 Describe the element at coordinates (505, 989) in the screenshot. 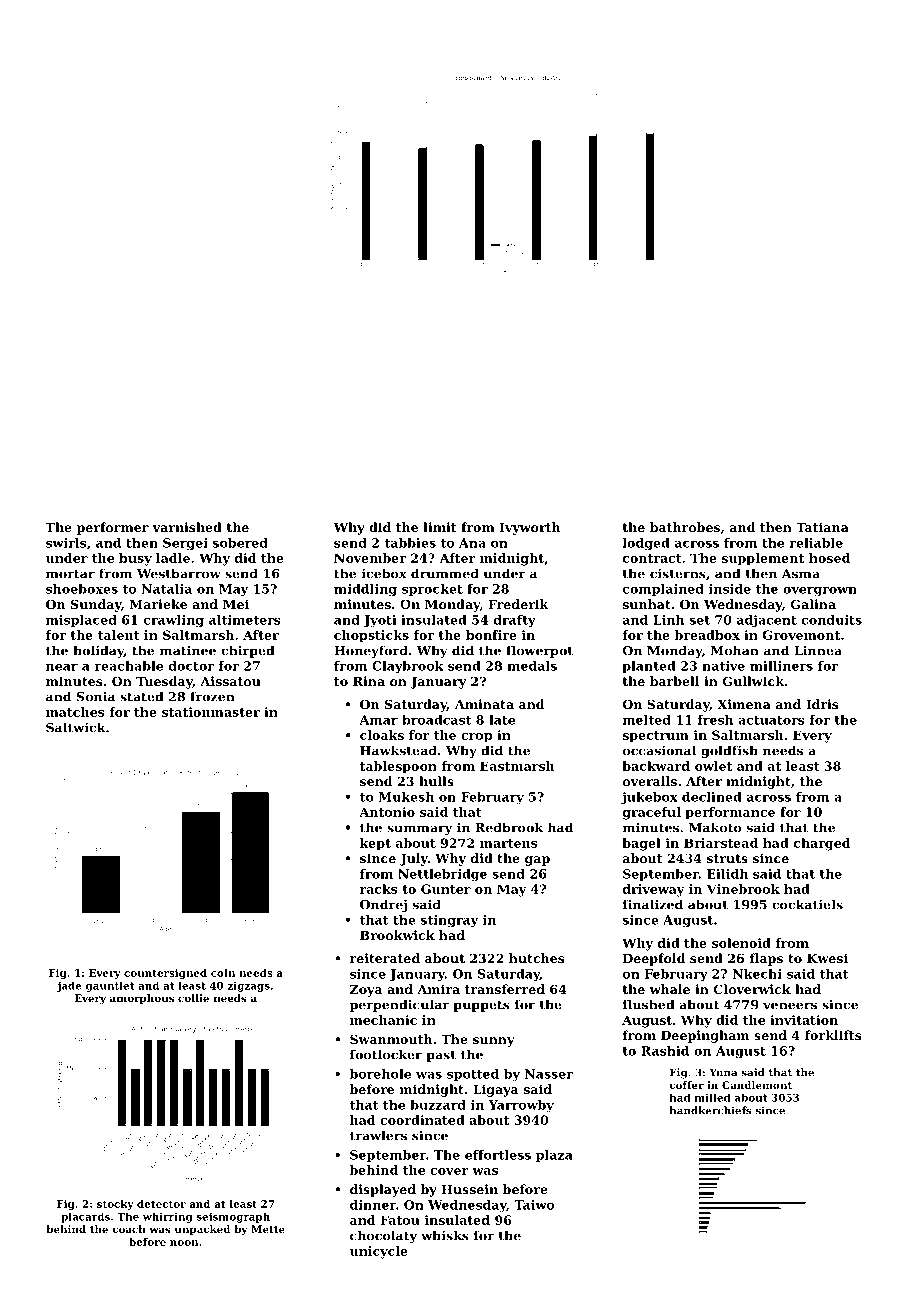

I see `transferred` at that location.
